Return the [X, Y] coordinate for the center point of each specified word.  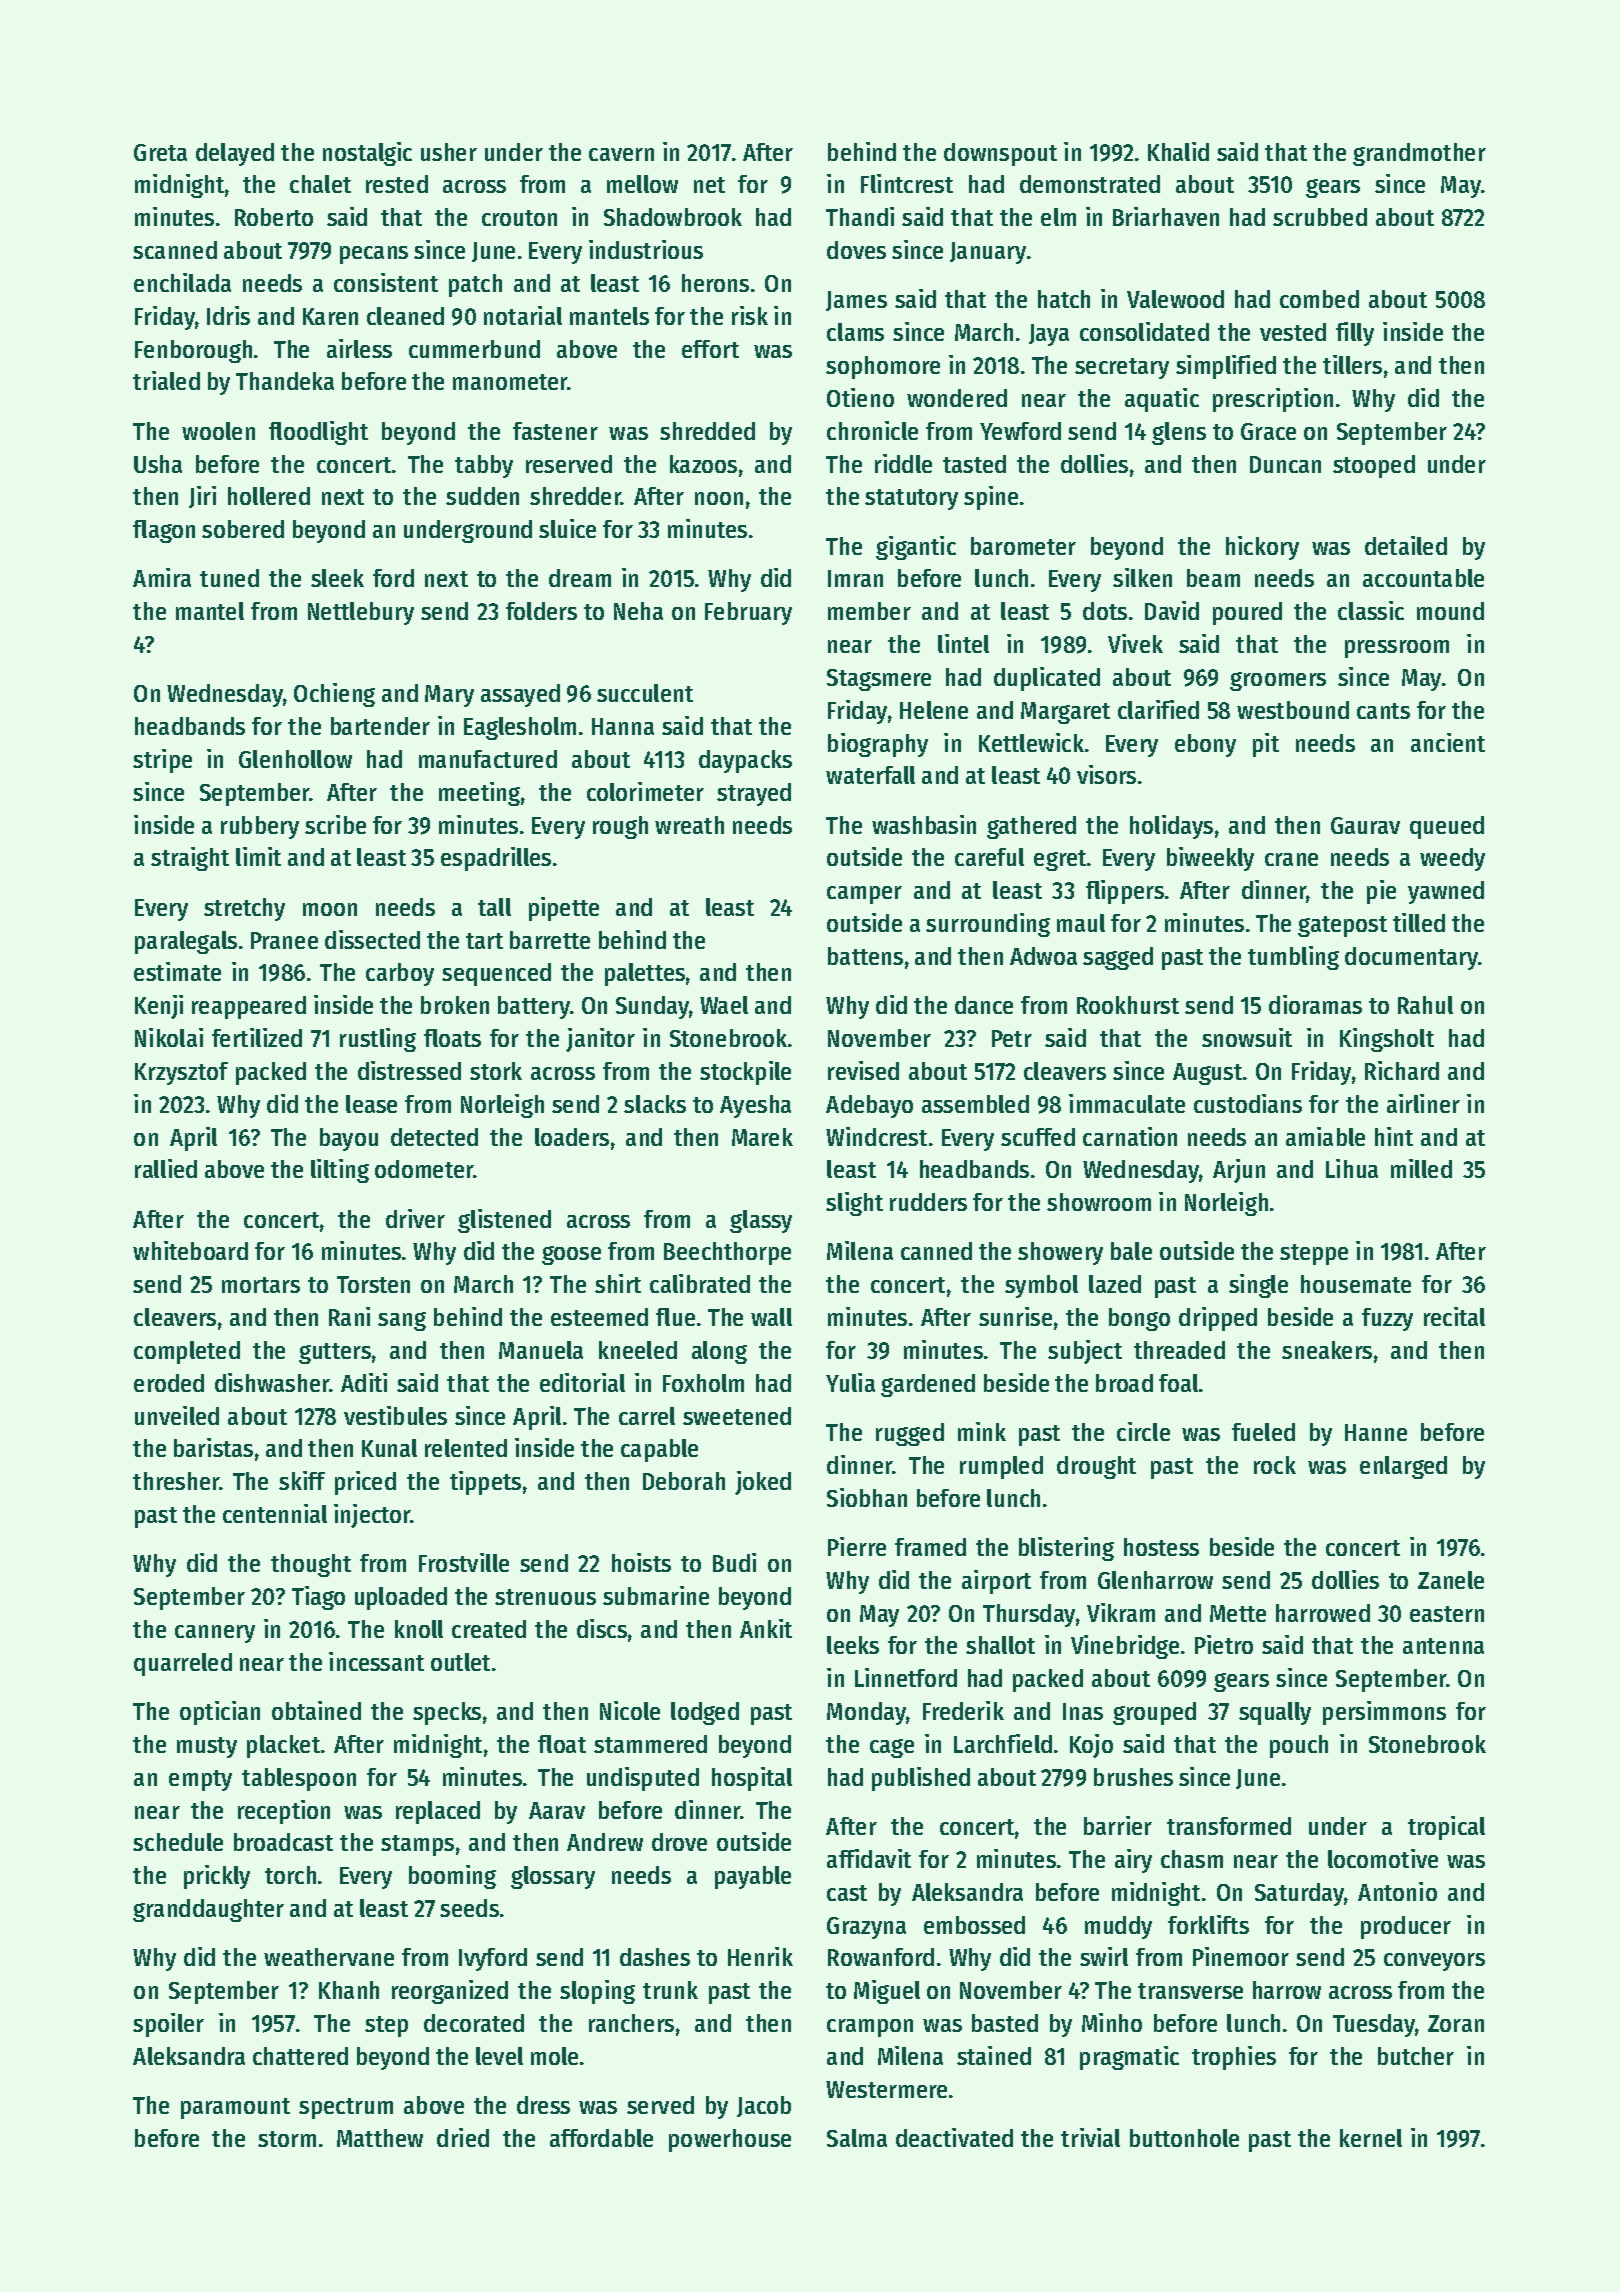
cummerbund [474, 349]
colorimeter [645, 791]
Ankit [766, 1628]
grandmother [1419, 154]
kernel [1371, 2138]
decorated [474, 2023]
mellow [642, 184]
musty [207, 1747]
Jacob [764, 2106]
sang [402, 1321]
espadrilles [496, 859]
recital [1454, 1316]
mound [1450, 611]
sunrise [1015, 1316]
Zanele [1451, 1580]
